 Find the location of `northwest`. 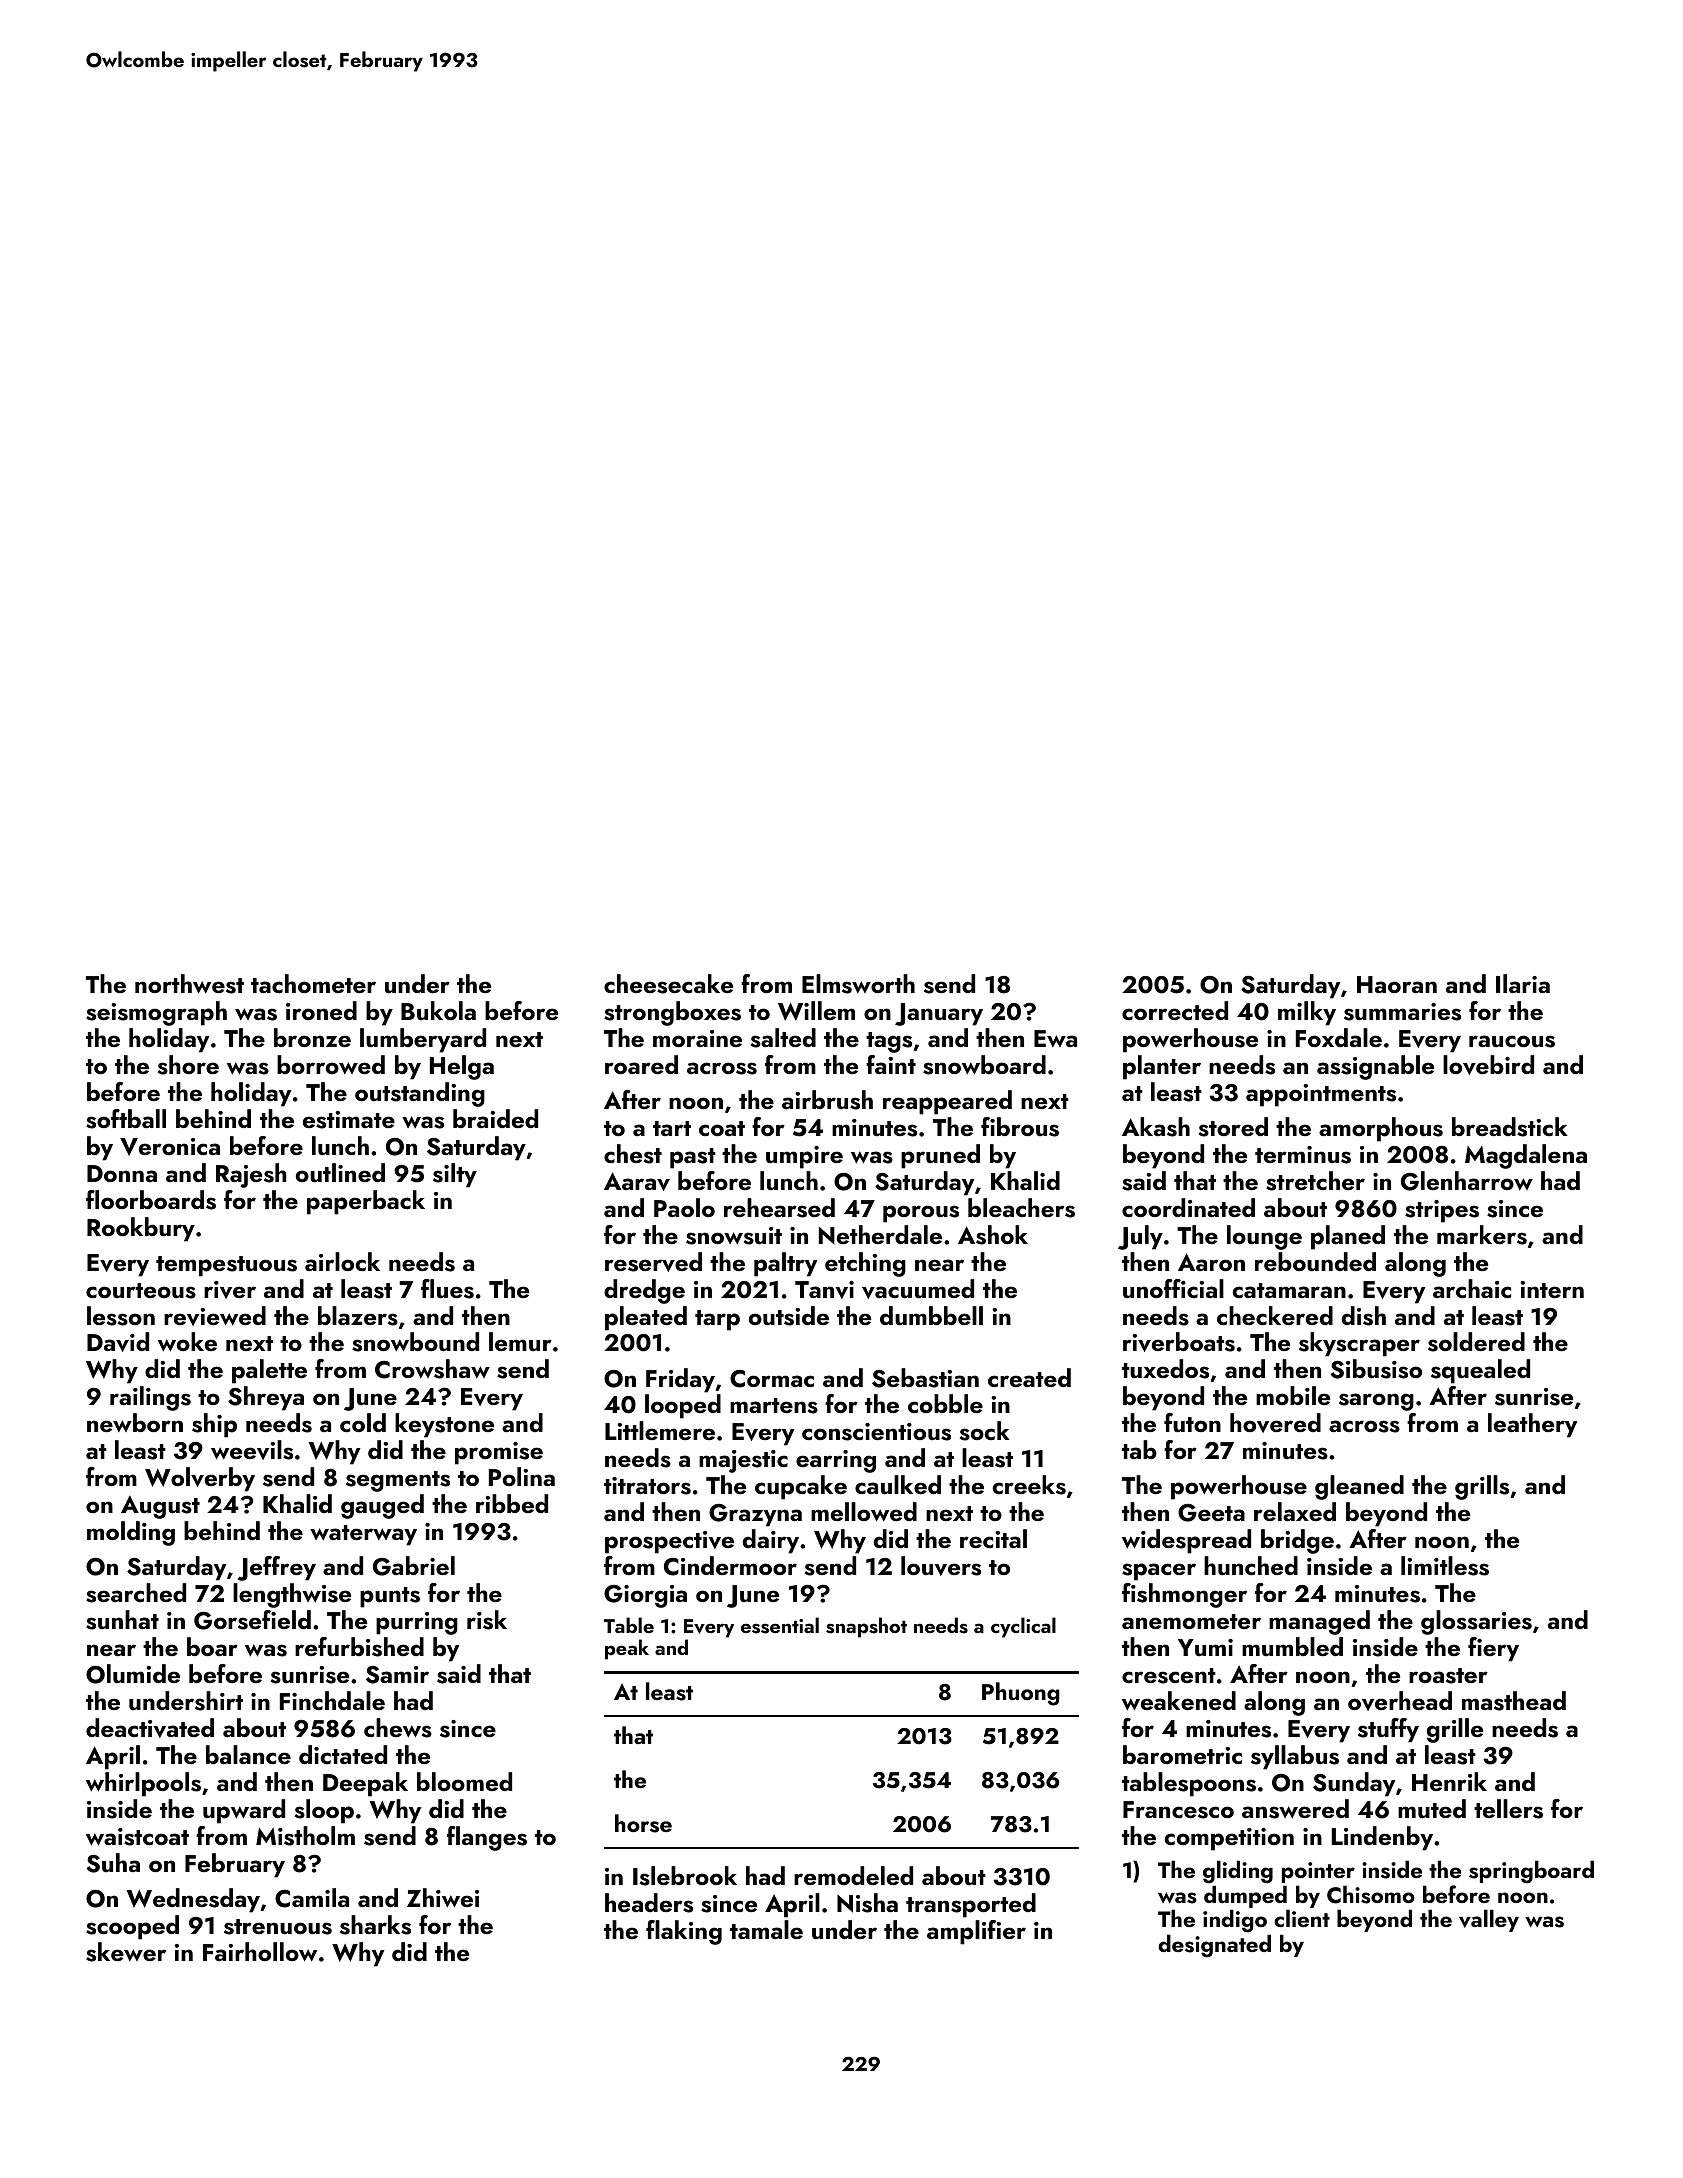

northwest is located at coordinates (189, 984).
